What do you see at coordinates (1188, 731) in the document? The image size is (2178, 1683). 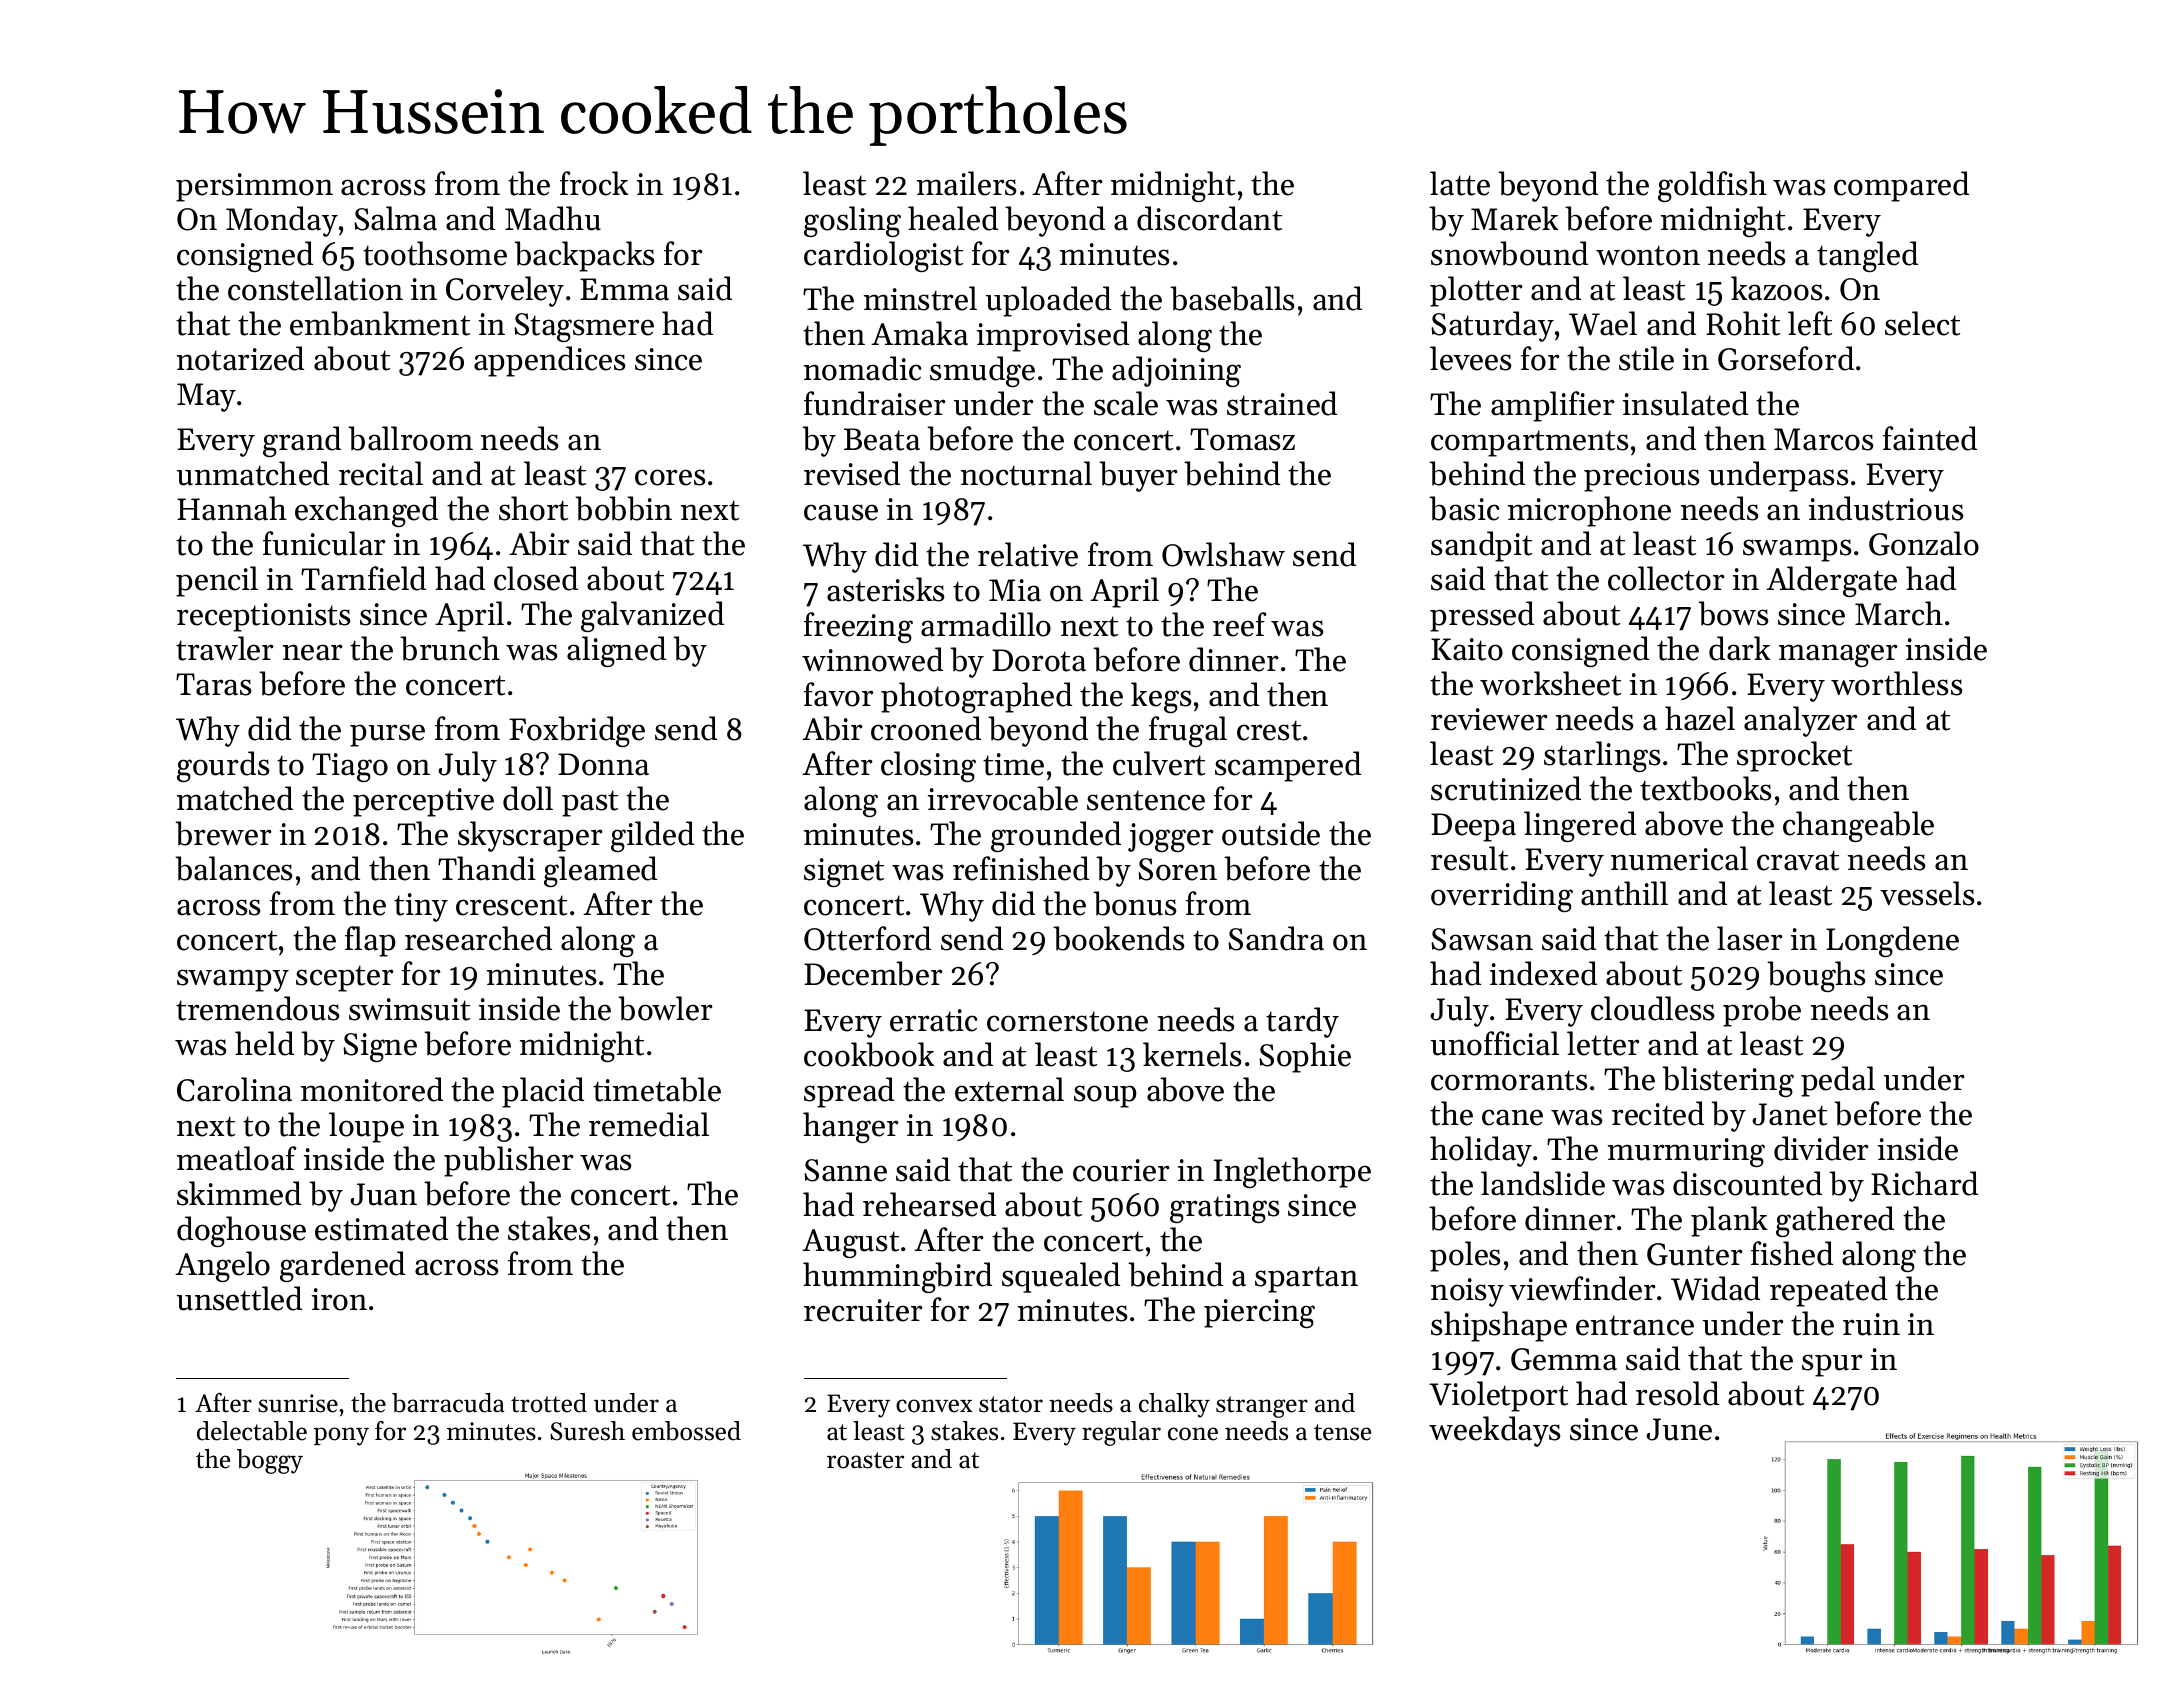 I see `frugal` at bounding box center [1188, 731].
